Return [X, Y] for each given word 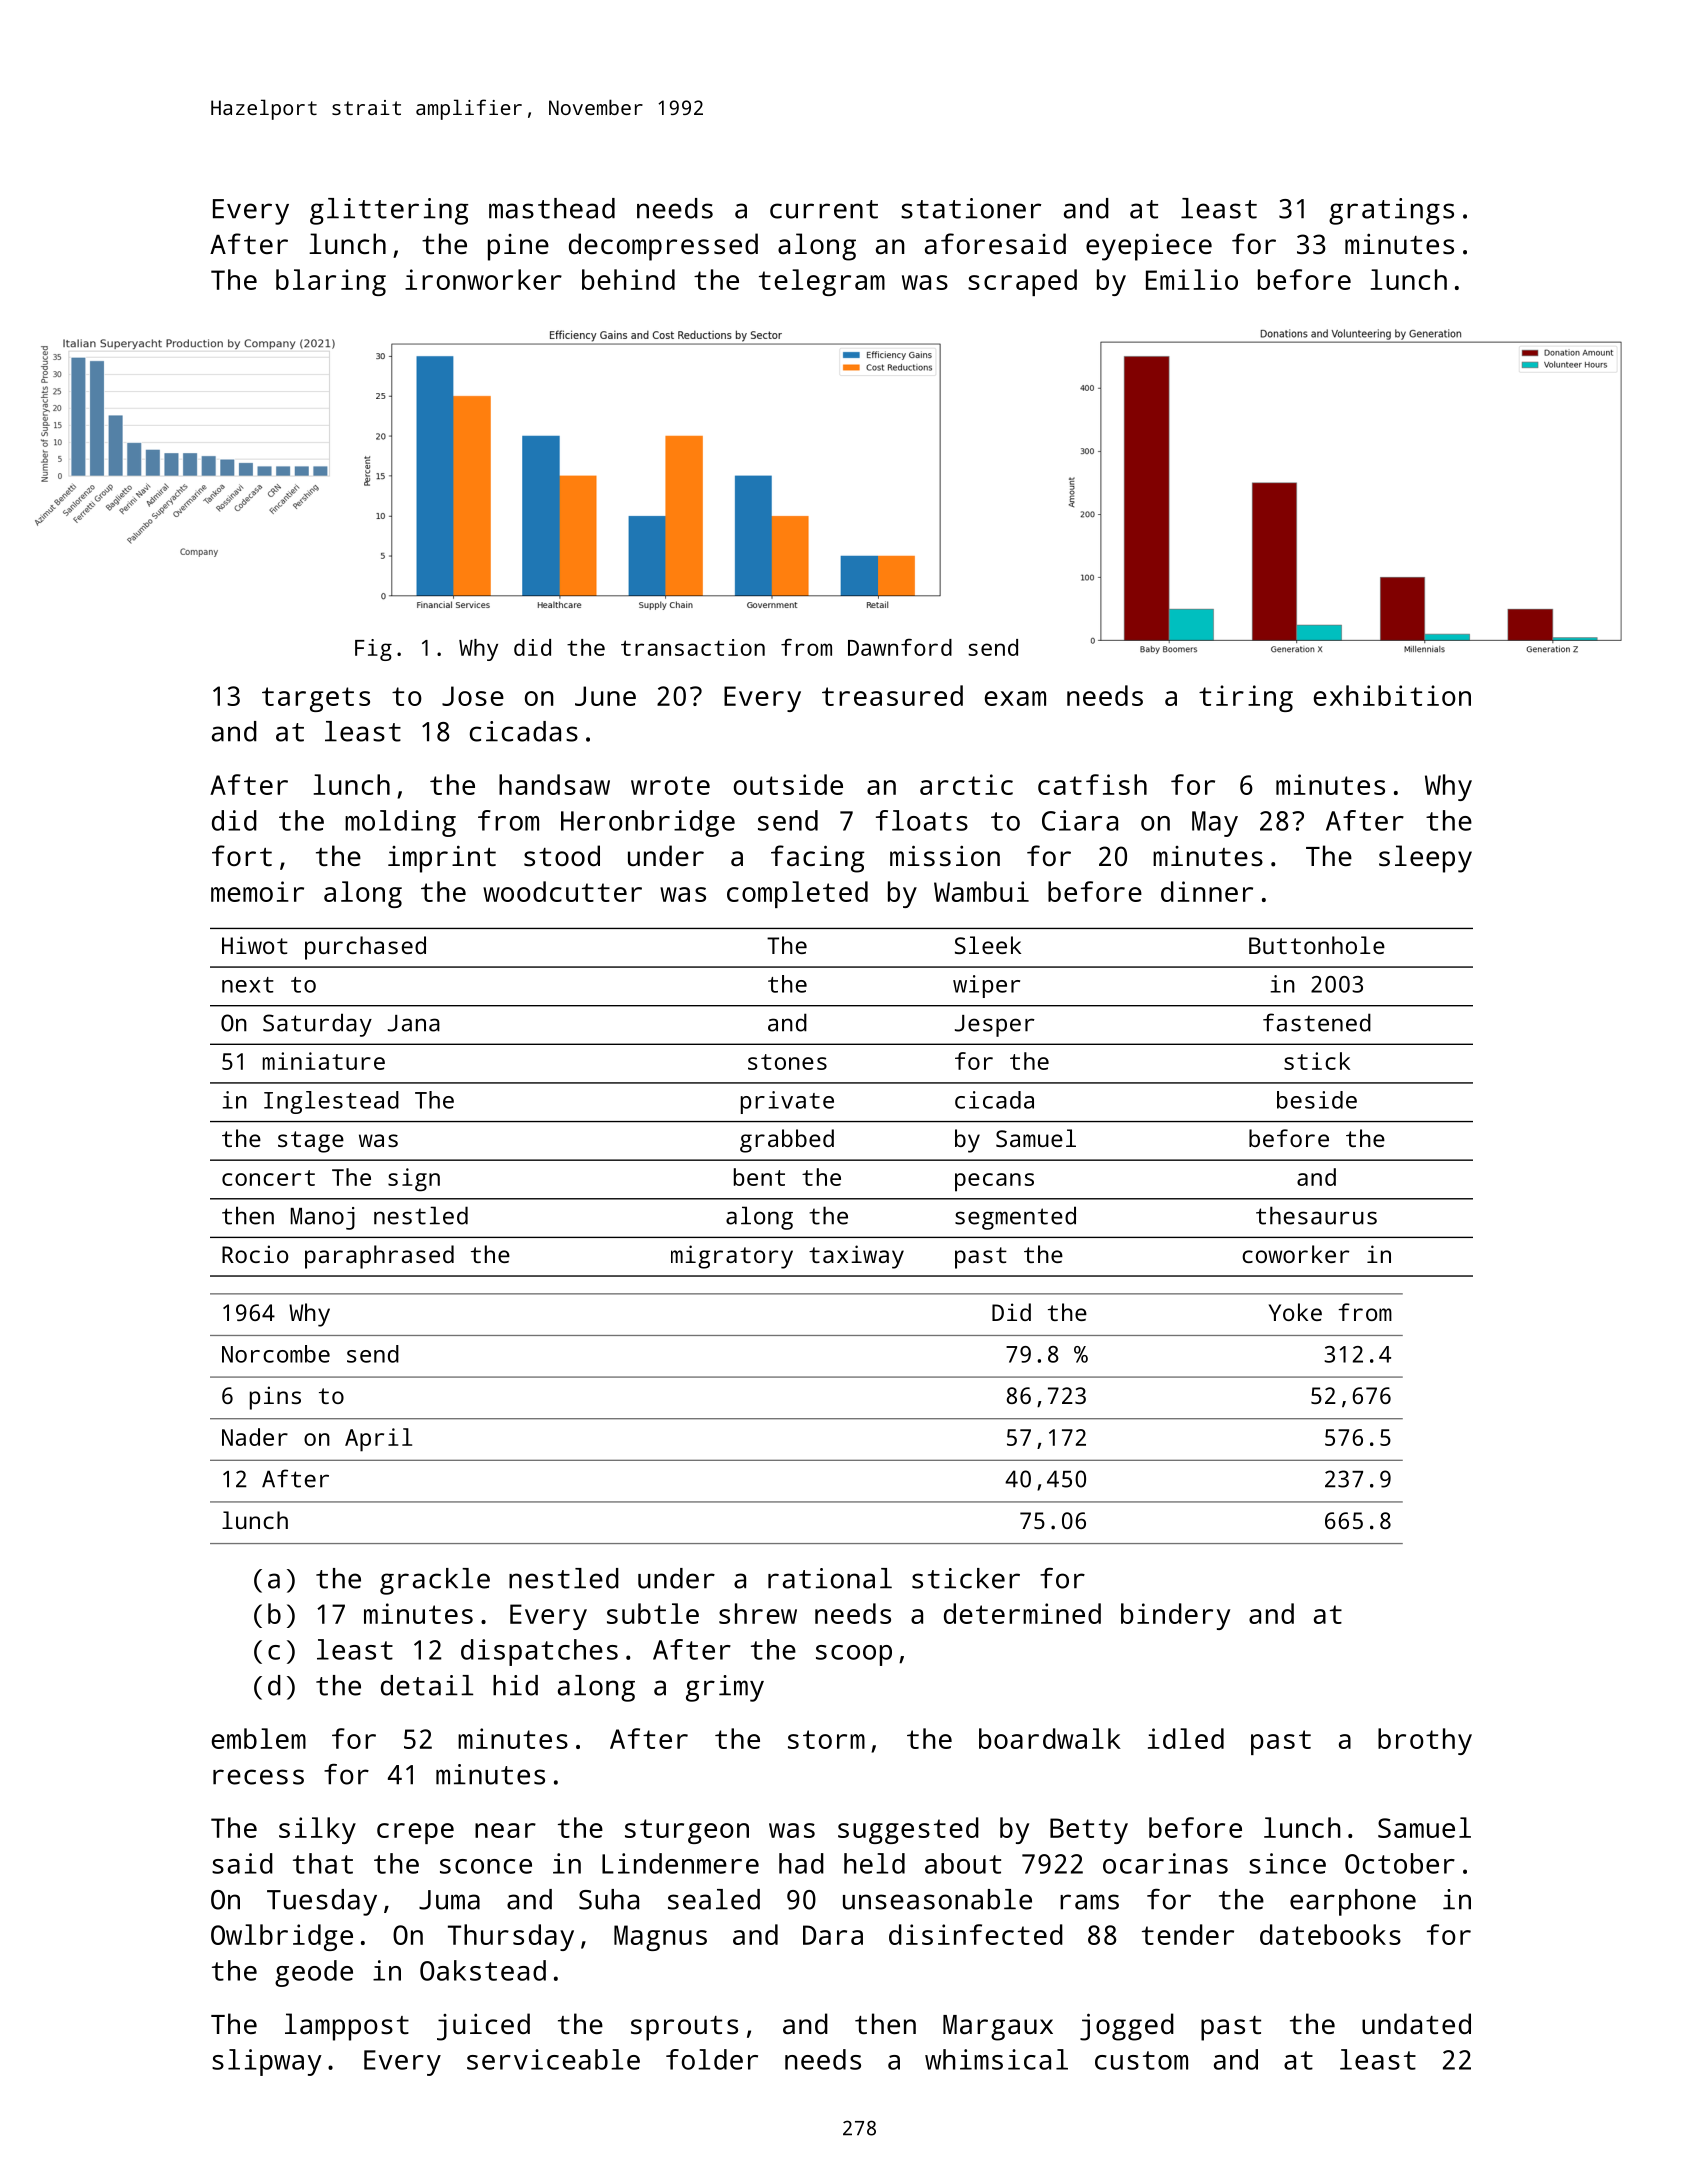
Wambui [981, 891]
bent [759, 1177]
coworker [1295, 1254]
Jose [473, 696]
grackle [435, 1581]
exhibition [1392, 695]
